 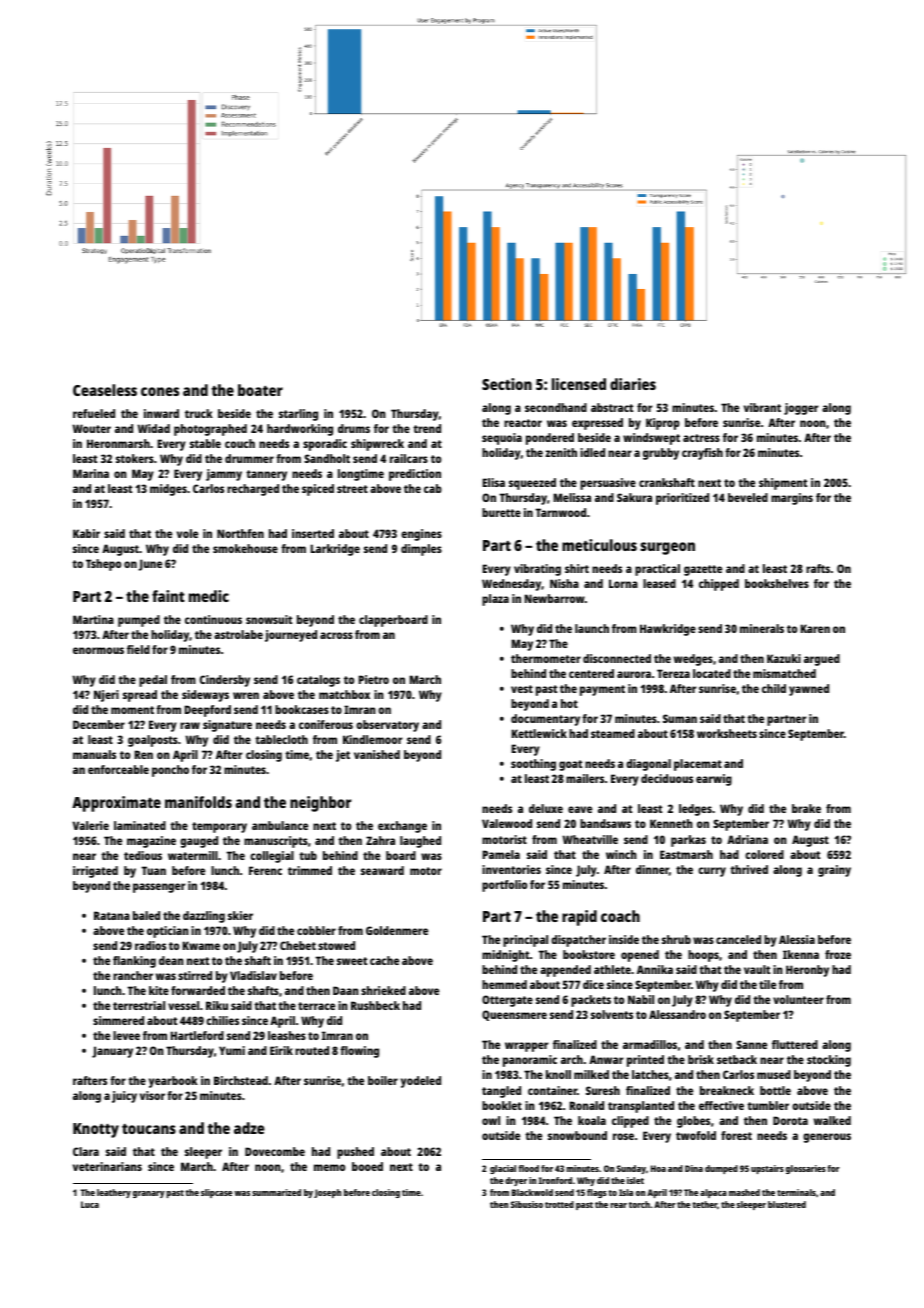 What do you see at coordinates (336, 945) in the screenshot?
I see `stowed` at bounding box center [336, 945].
